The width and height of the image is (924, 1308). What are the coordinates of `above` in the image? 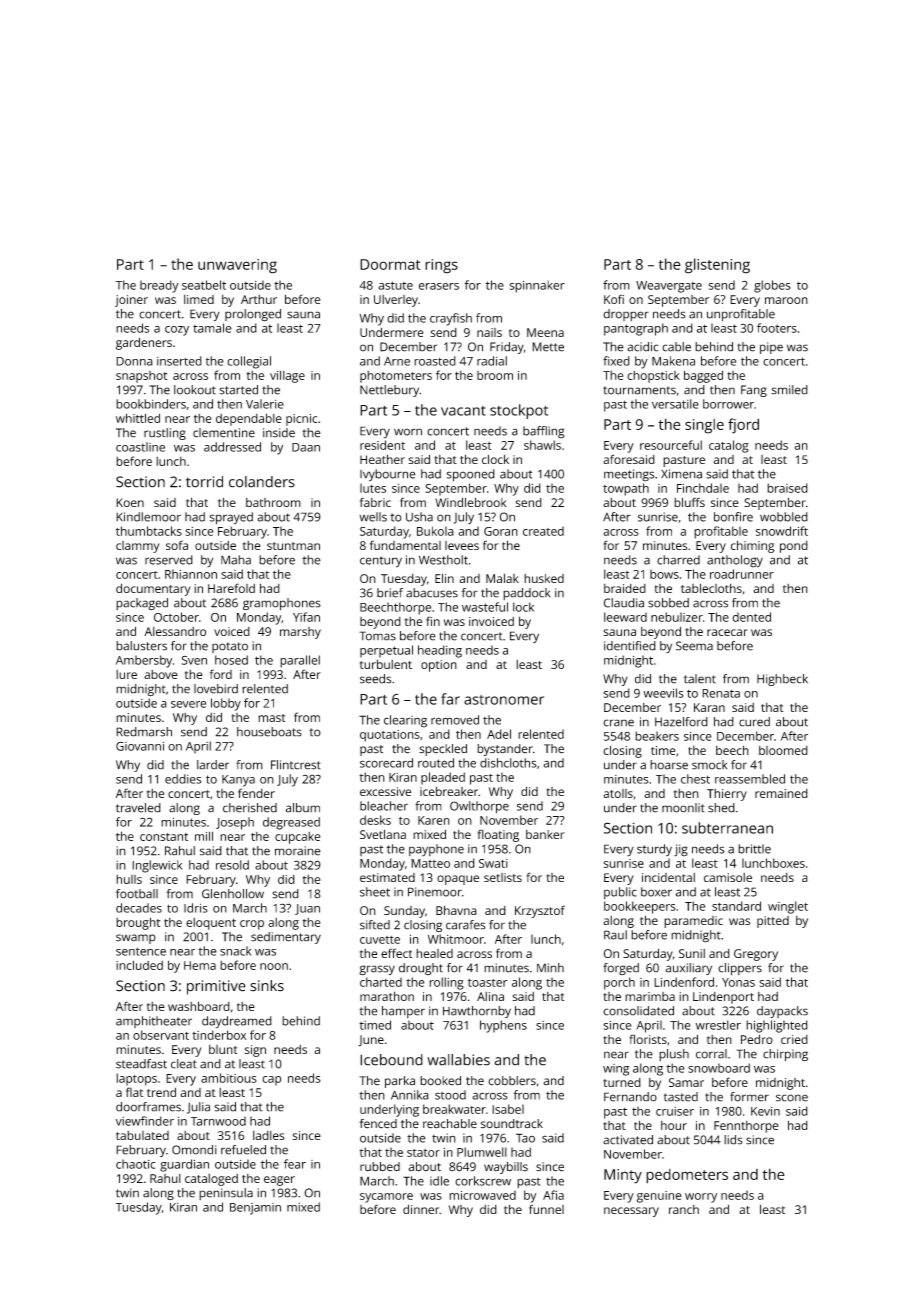 It's located at (161, 674).
